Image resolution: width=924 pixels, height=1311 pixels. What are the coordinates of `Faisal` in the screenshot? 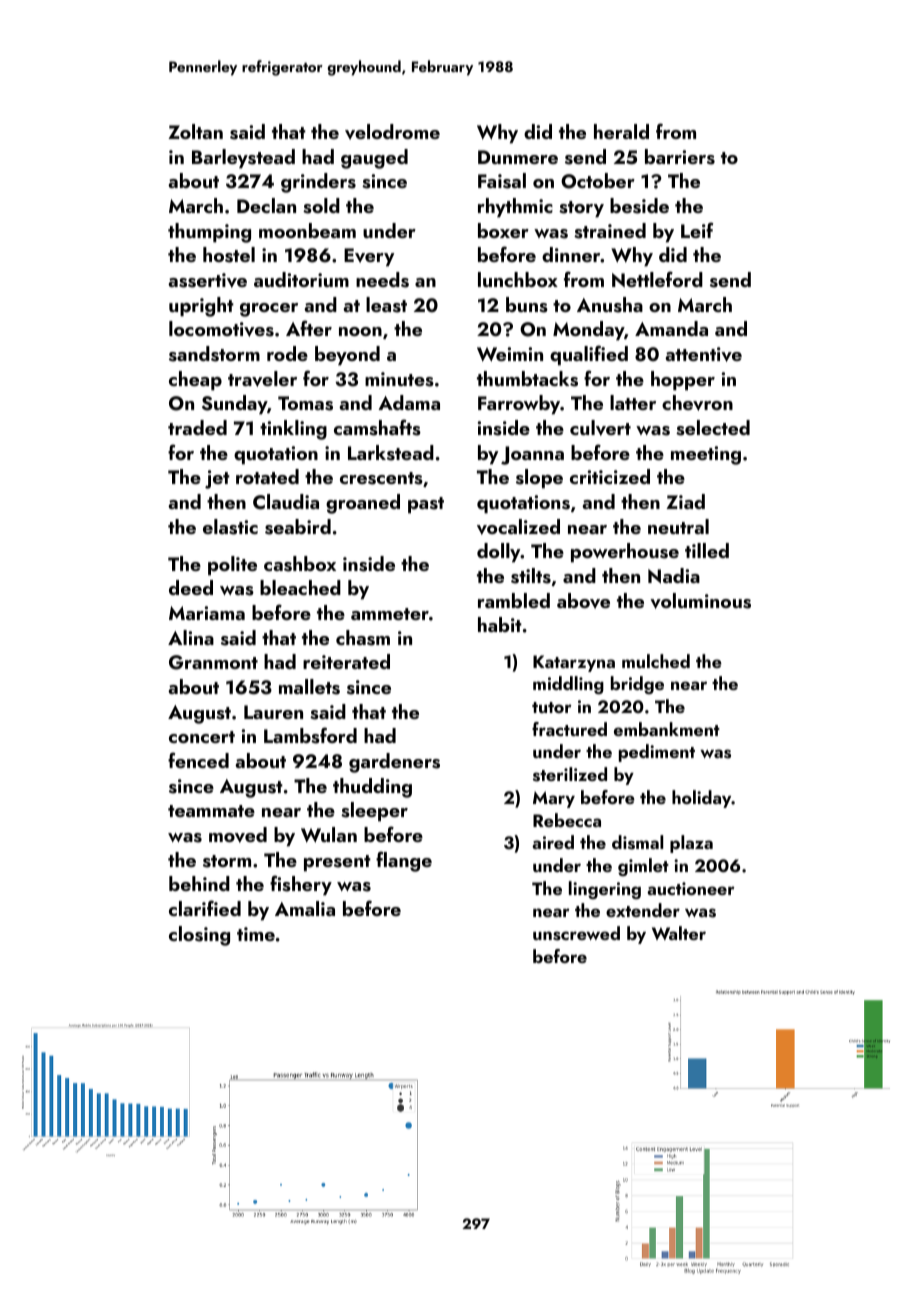 It's located at (502, 181).
